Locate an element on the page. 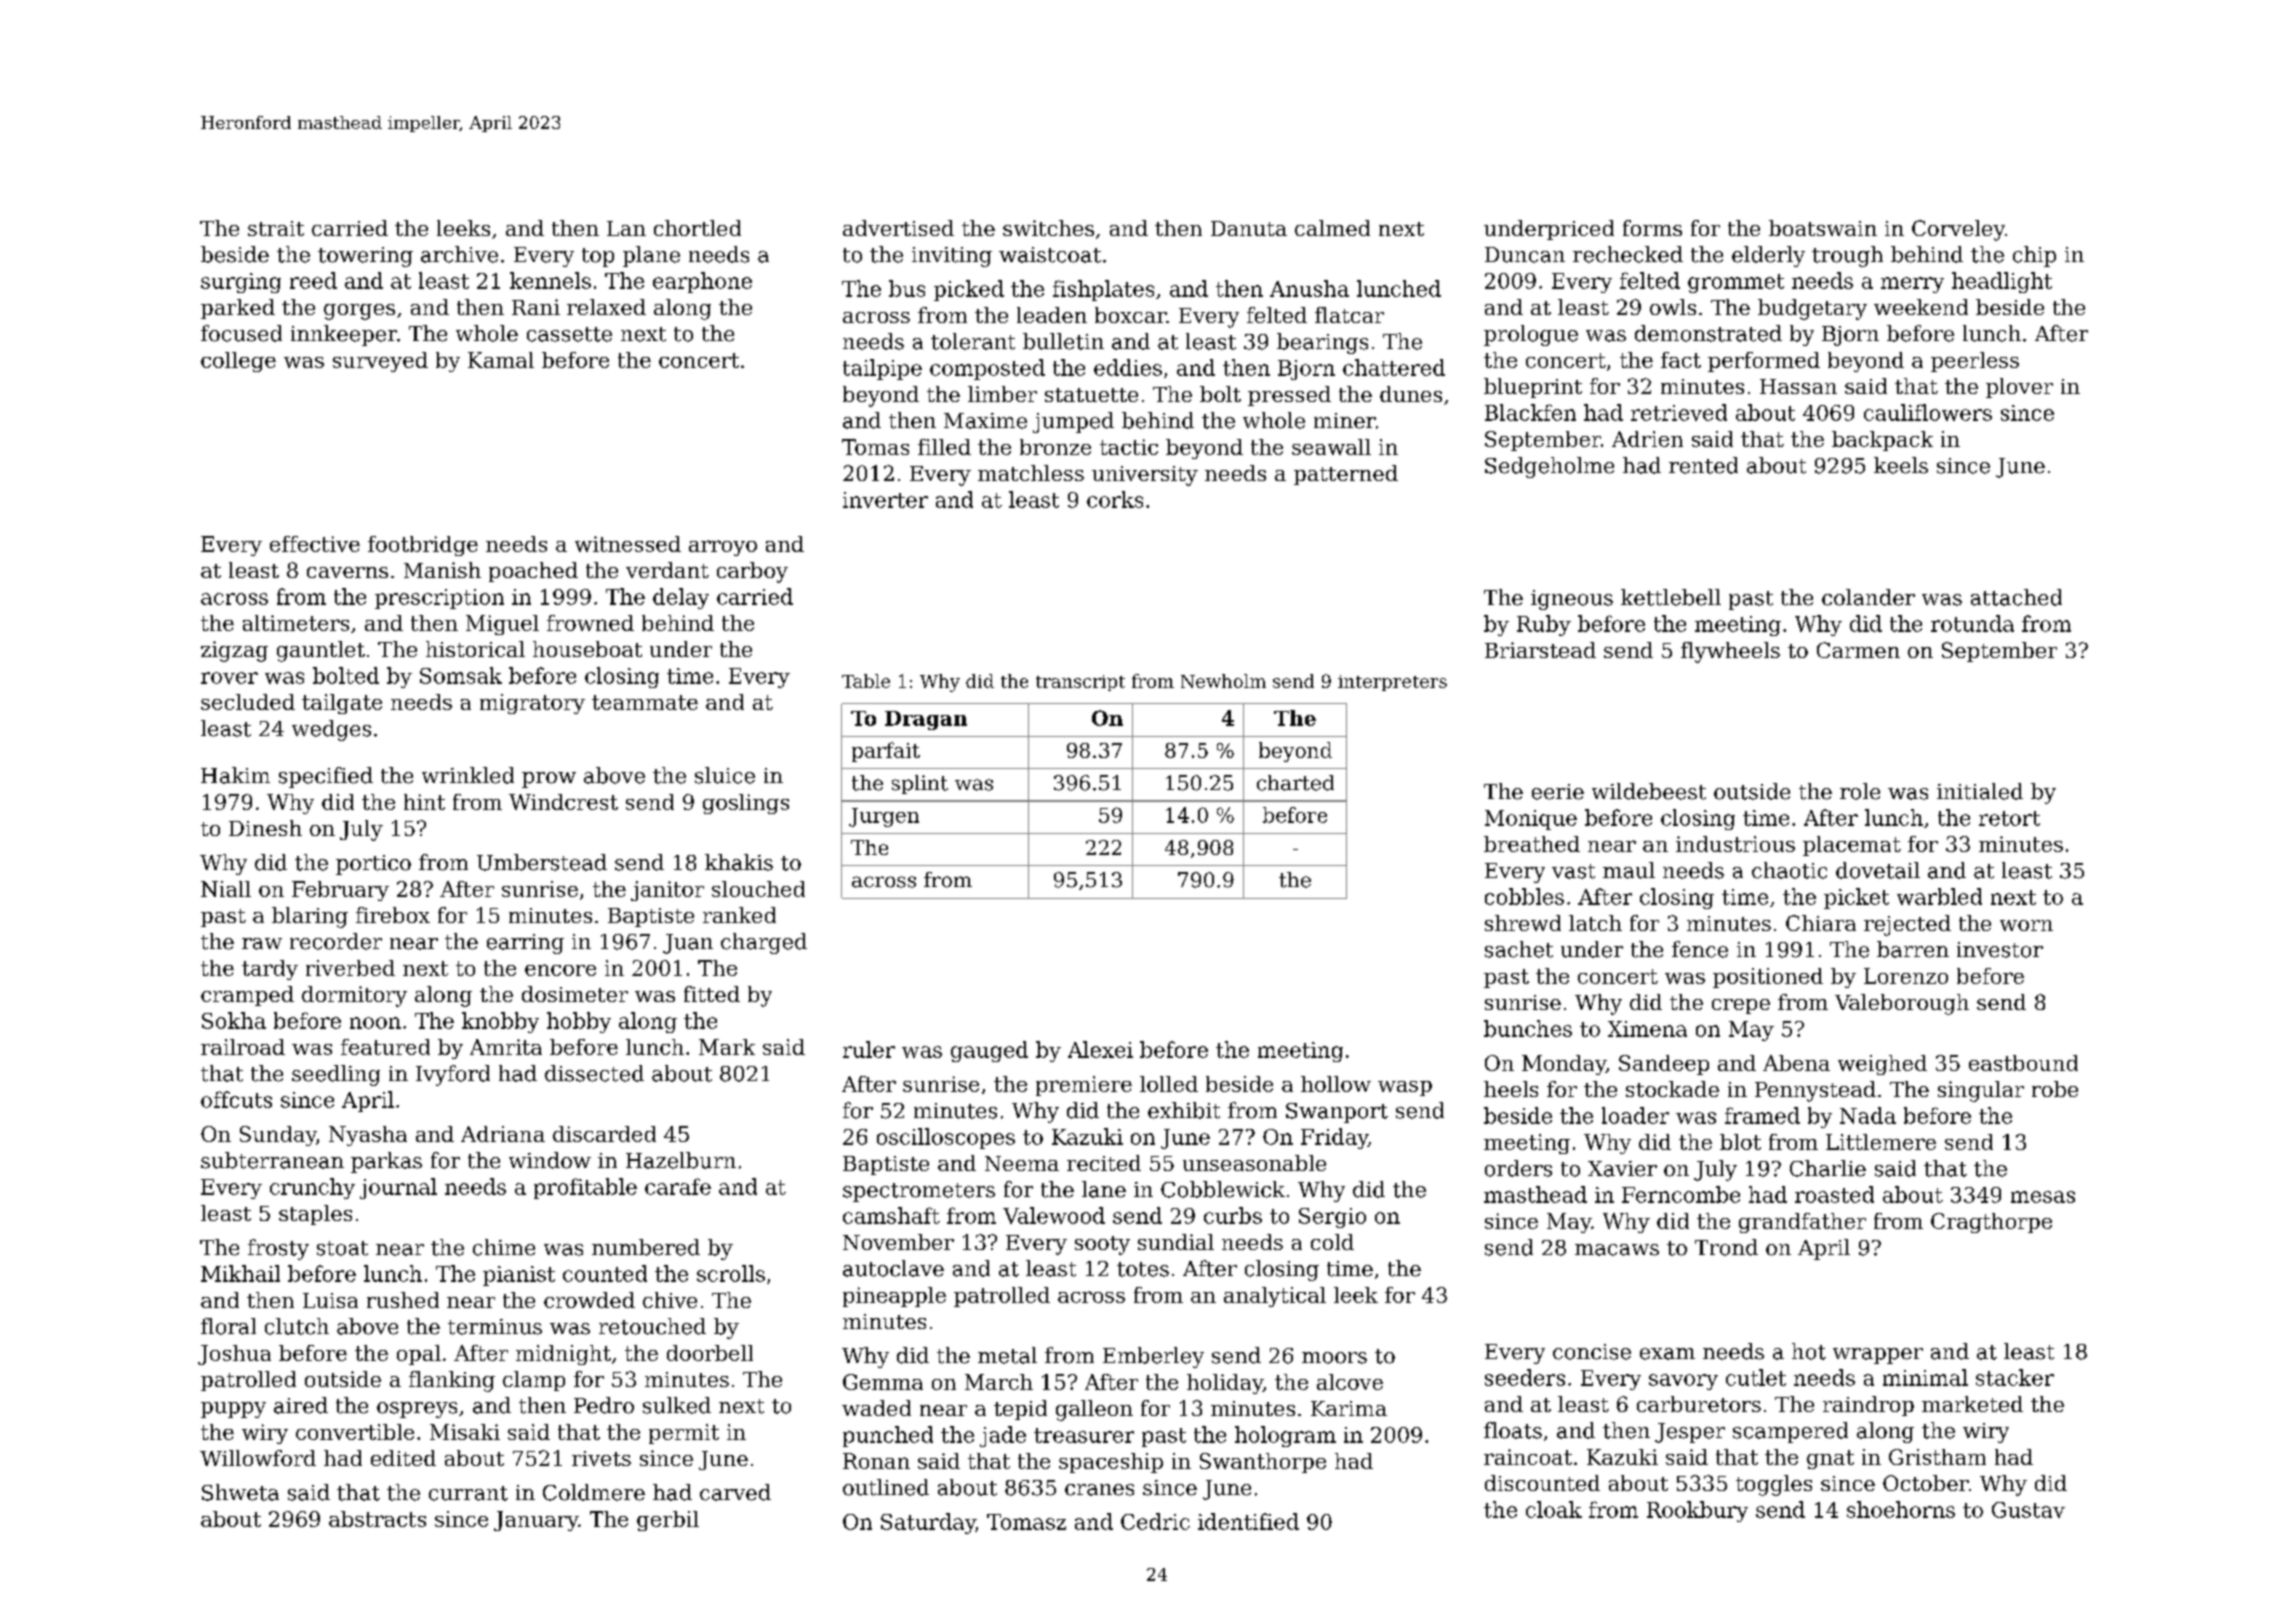  tailpipe is located at coordinates (882, 369).
